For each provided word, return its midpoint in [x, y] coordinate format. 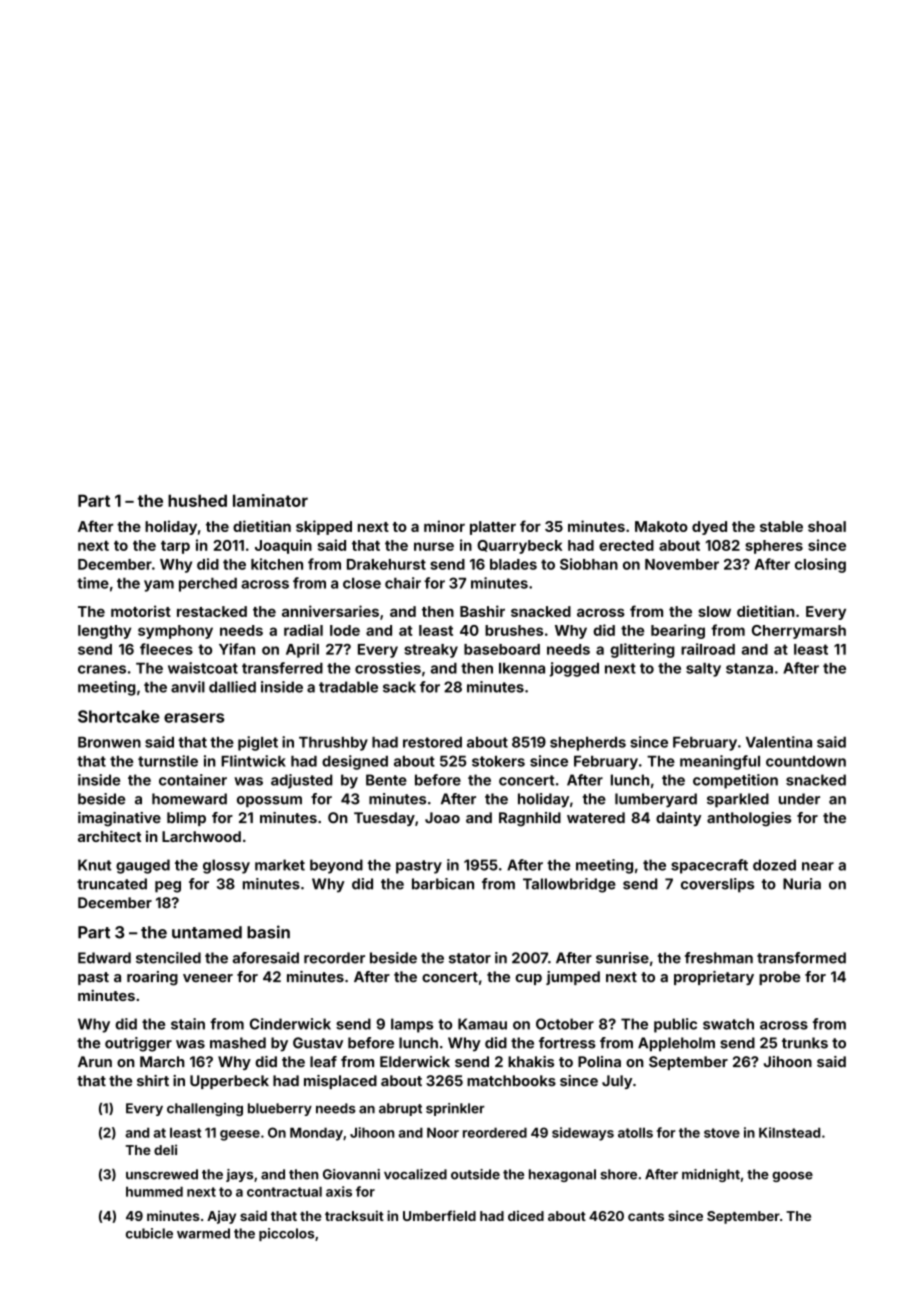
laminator [270, 500]
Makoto [661, 526]
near [818, 866]
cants [646, 1216]
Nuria [802, 884]
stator [470, 958]
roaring [152, 978]
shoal [827, 526]
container [193, 780]
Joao [442, 818]
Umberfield [439, 1215]
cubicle [149, 1233]
